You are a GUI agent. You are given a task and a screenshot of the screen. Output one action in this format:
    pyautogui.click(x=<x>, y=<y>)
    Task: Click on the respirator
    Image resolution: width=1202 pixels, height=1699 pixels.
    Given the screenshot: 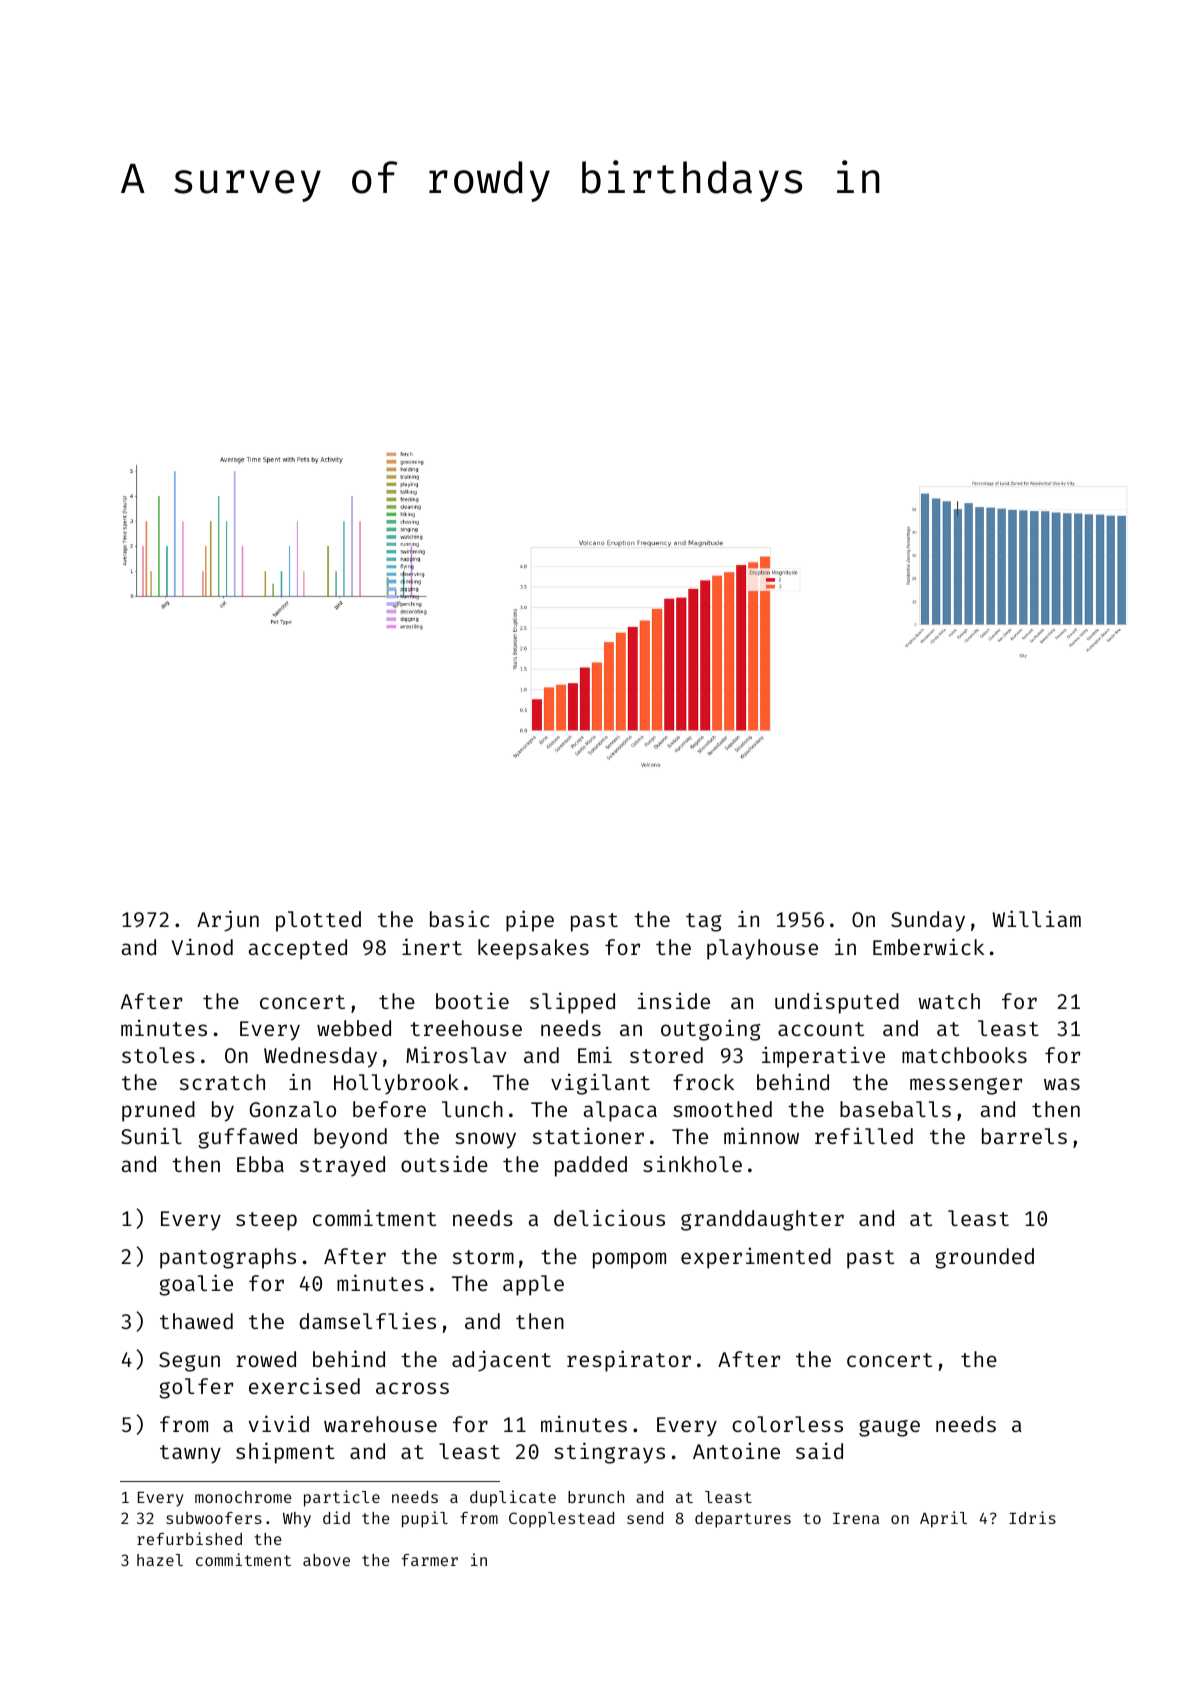 What is the action you would take?
    pyautogui.click(x=629, y=1361)
